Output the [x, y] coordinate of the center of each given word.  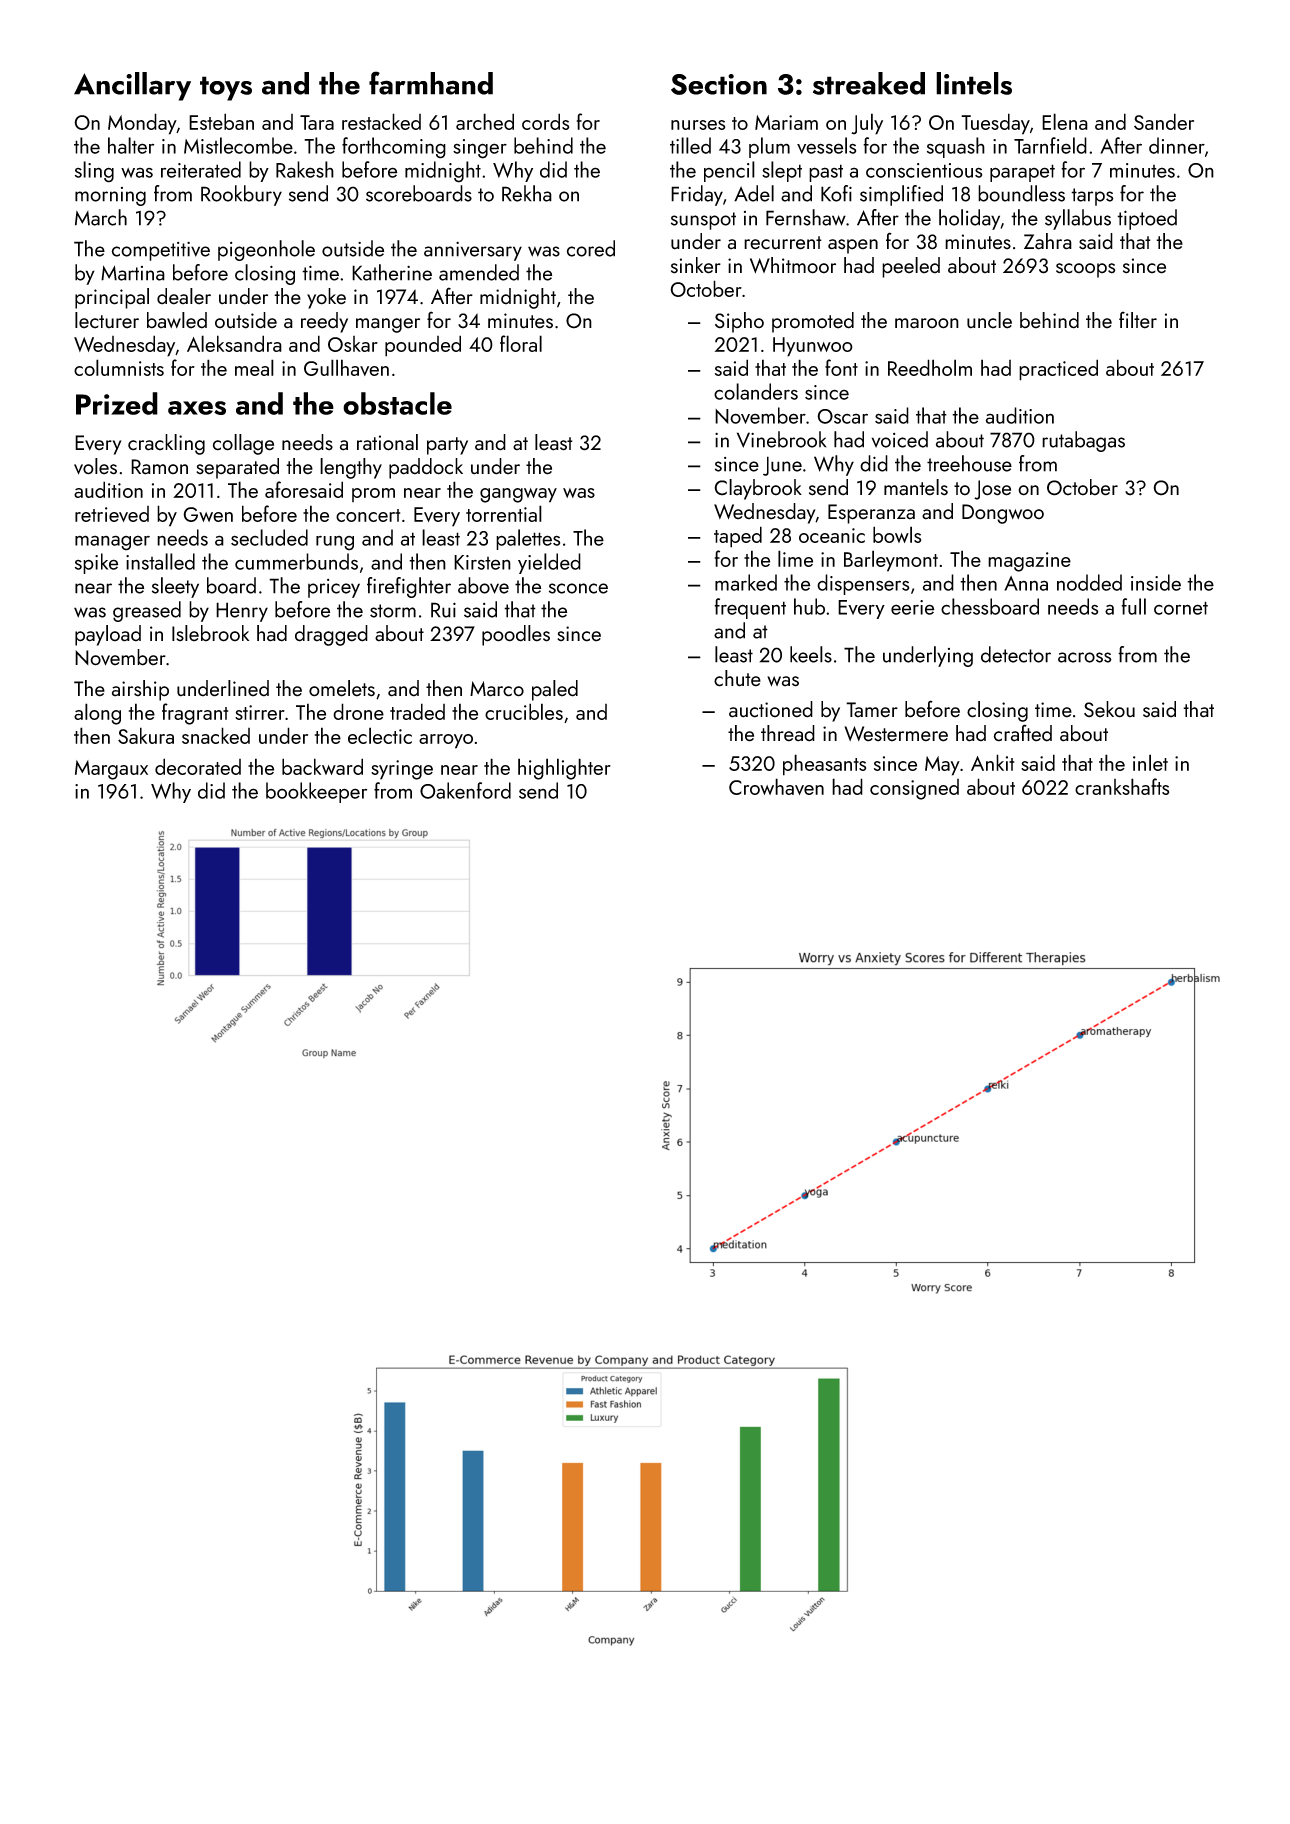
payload [108, 635]
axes [197, 408]
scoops [1086, 270]
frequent [750, 608]
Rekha [527, 193]
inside [1156, 582]
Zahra [1048, 241]
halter [131, 145]
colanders [756, 391]
